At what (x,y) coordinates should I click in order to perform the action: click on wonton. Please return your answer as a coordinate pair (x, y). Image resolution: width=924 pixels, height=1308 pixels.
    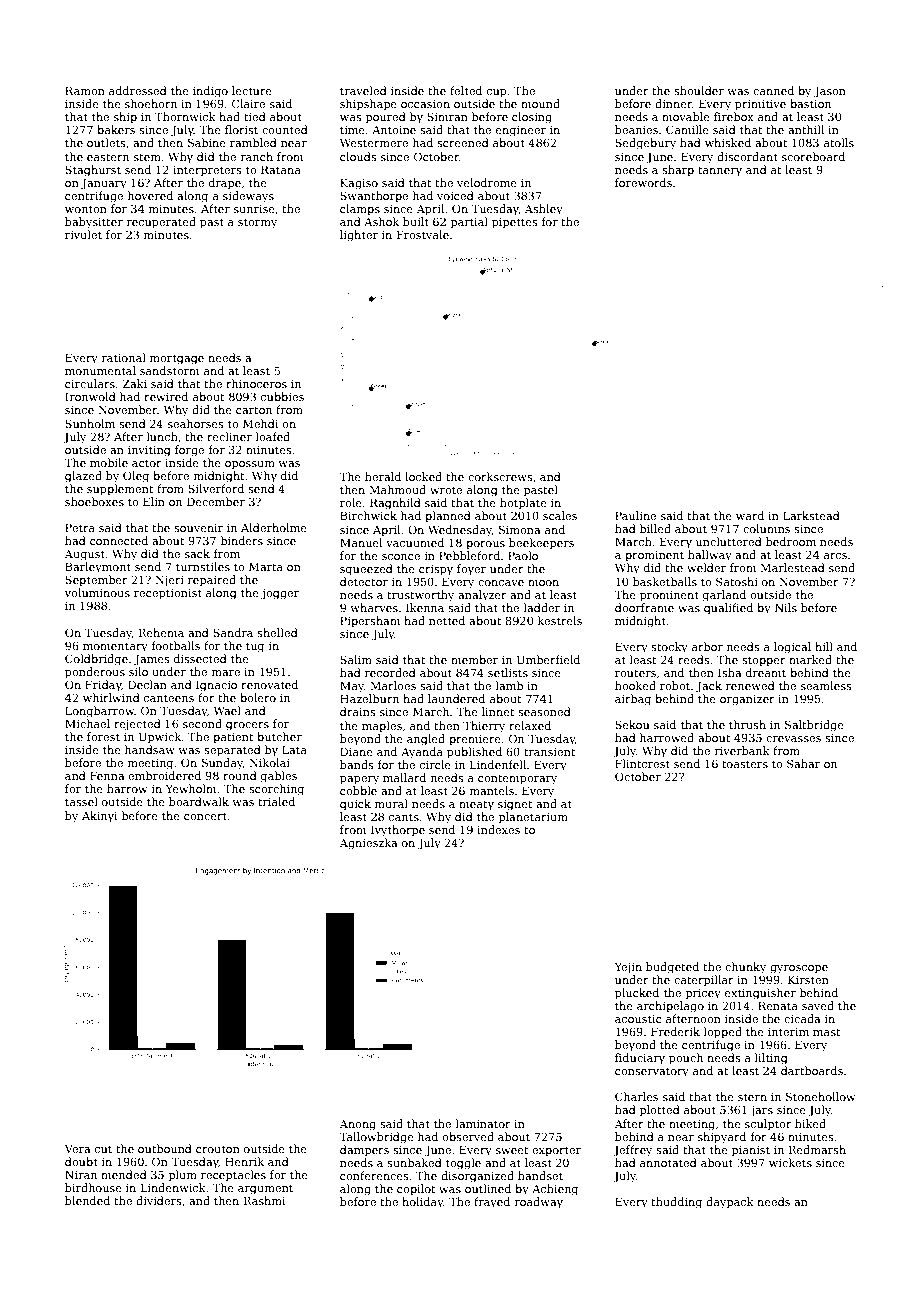
    Looking at the image, I should click on (86, 209).
